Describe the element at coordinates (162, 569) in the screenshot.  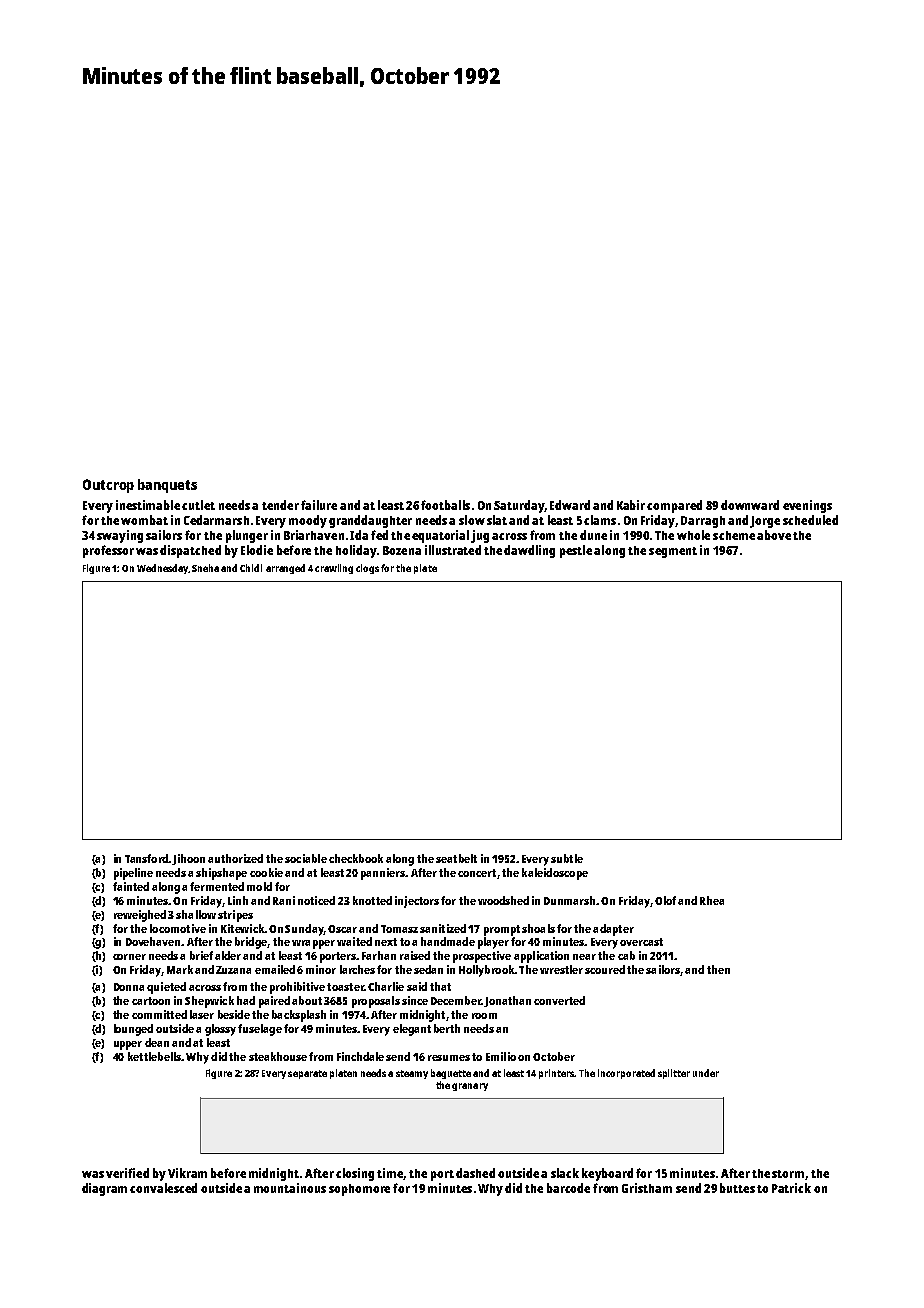
I see `Wednesday` at that location.
